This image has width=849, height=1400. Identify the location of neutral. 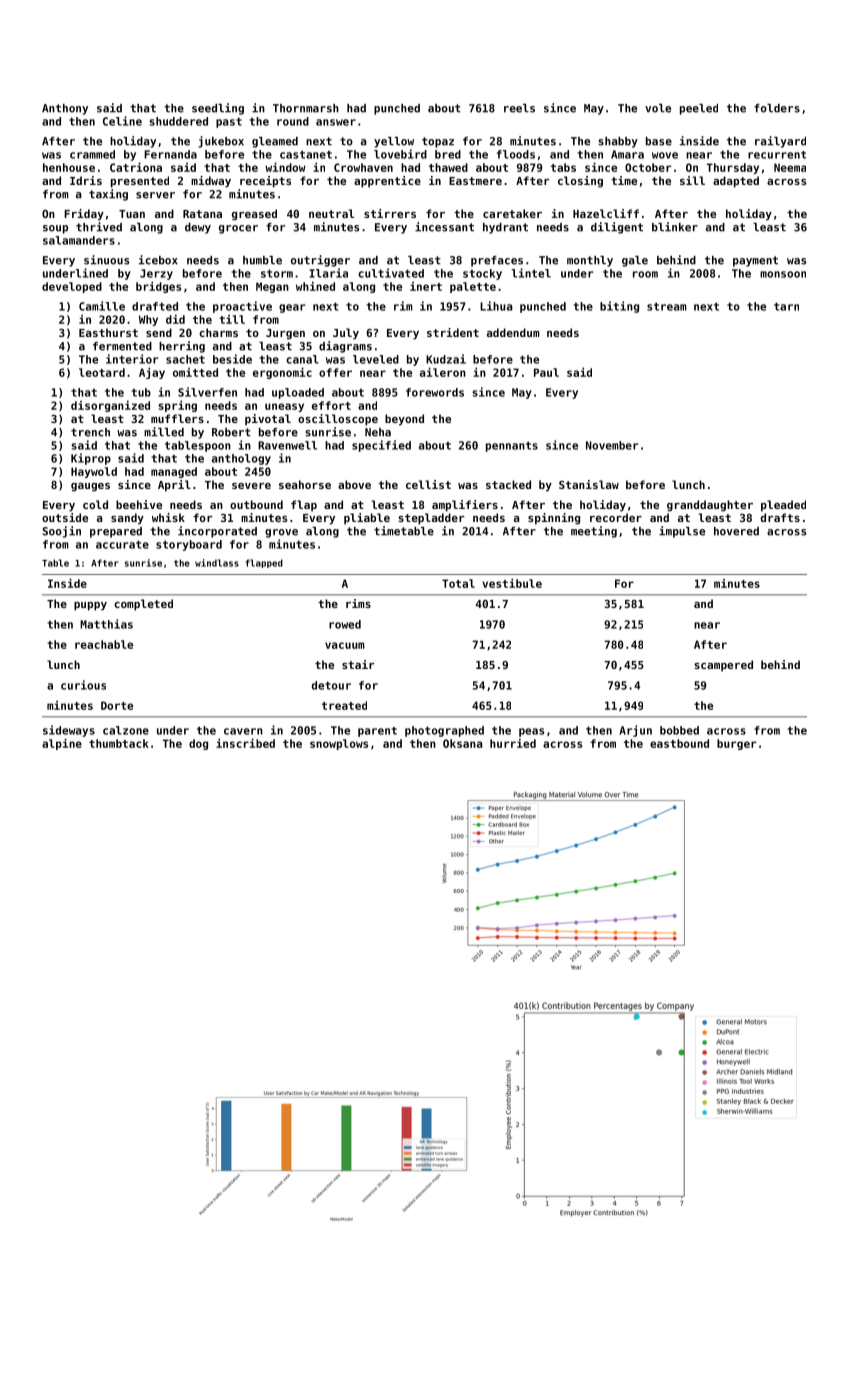
(331, 213).
